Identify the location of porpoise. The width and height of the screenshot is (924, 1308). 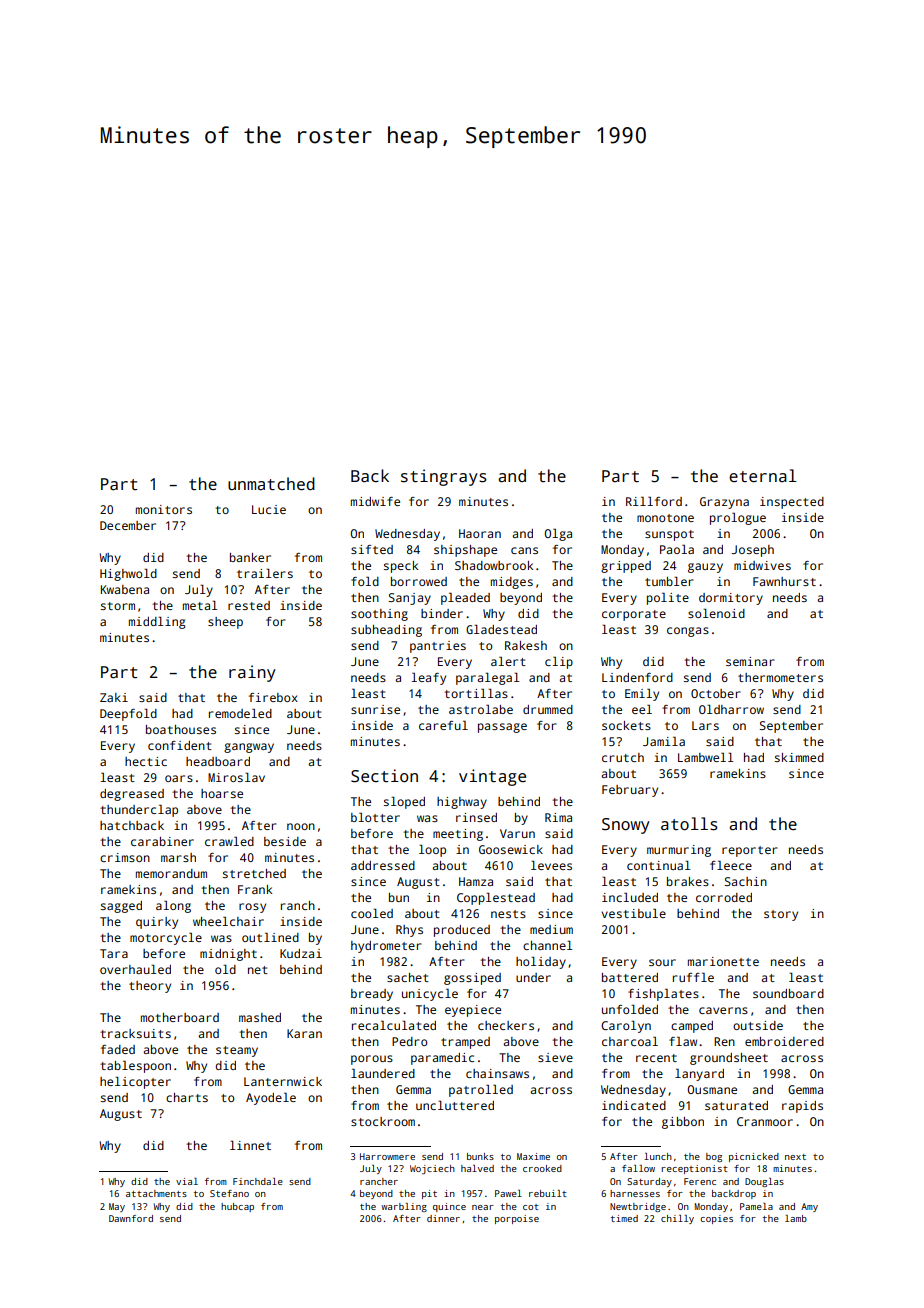
(517, 1219).
